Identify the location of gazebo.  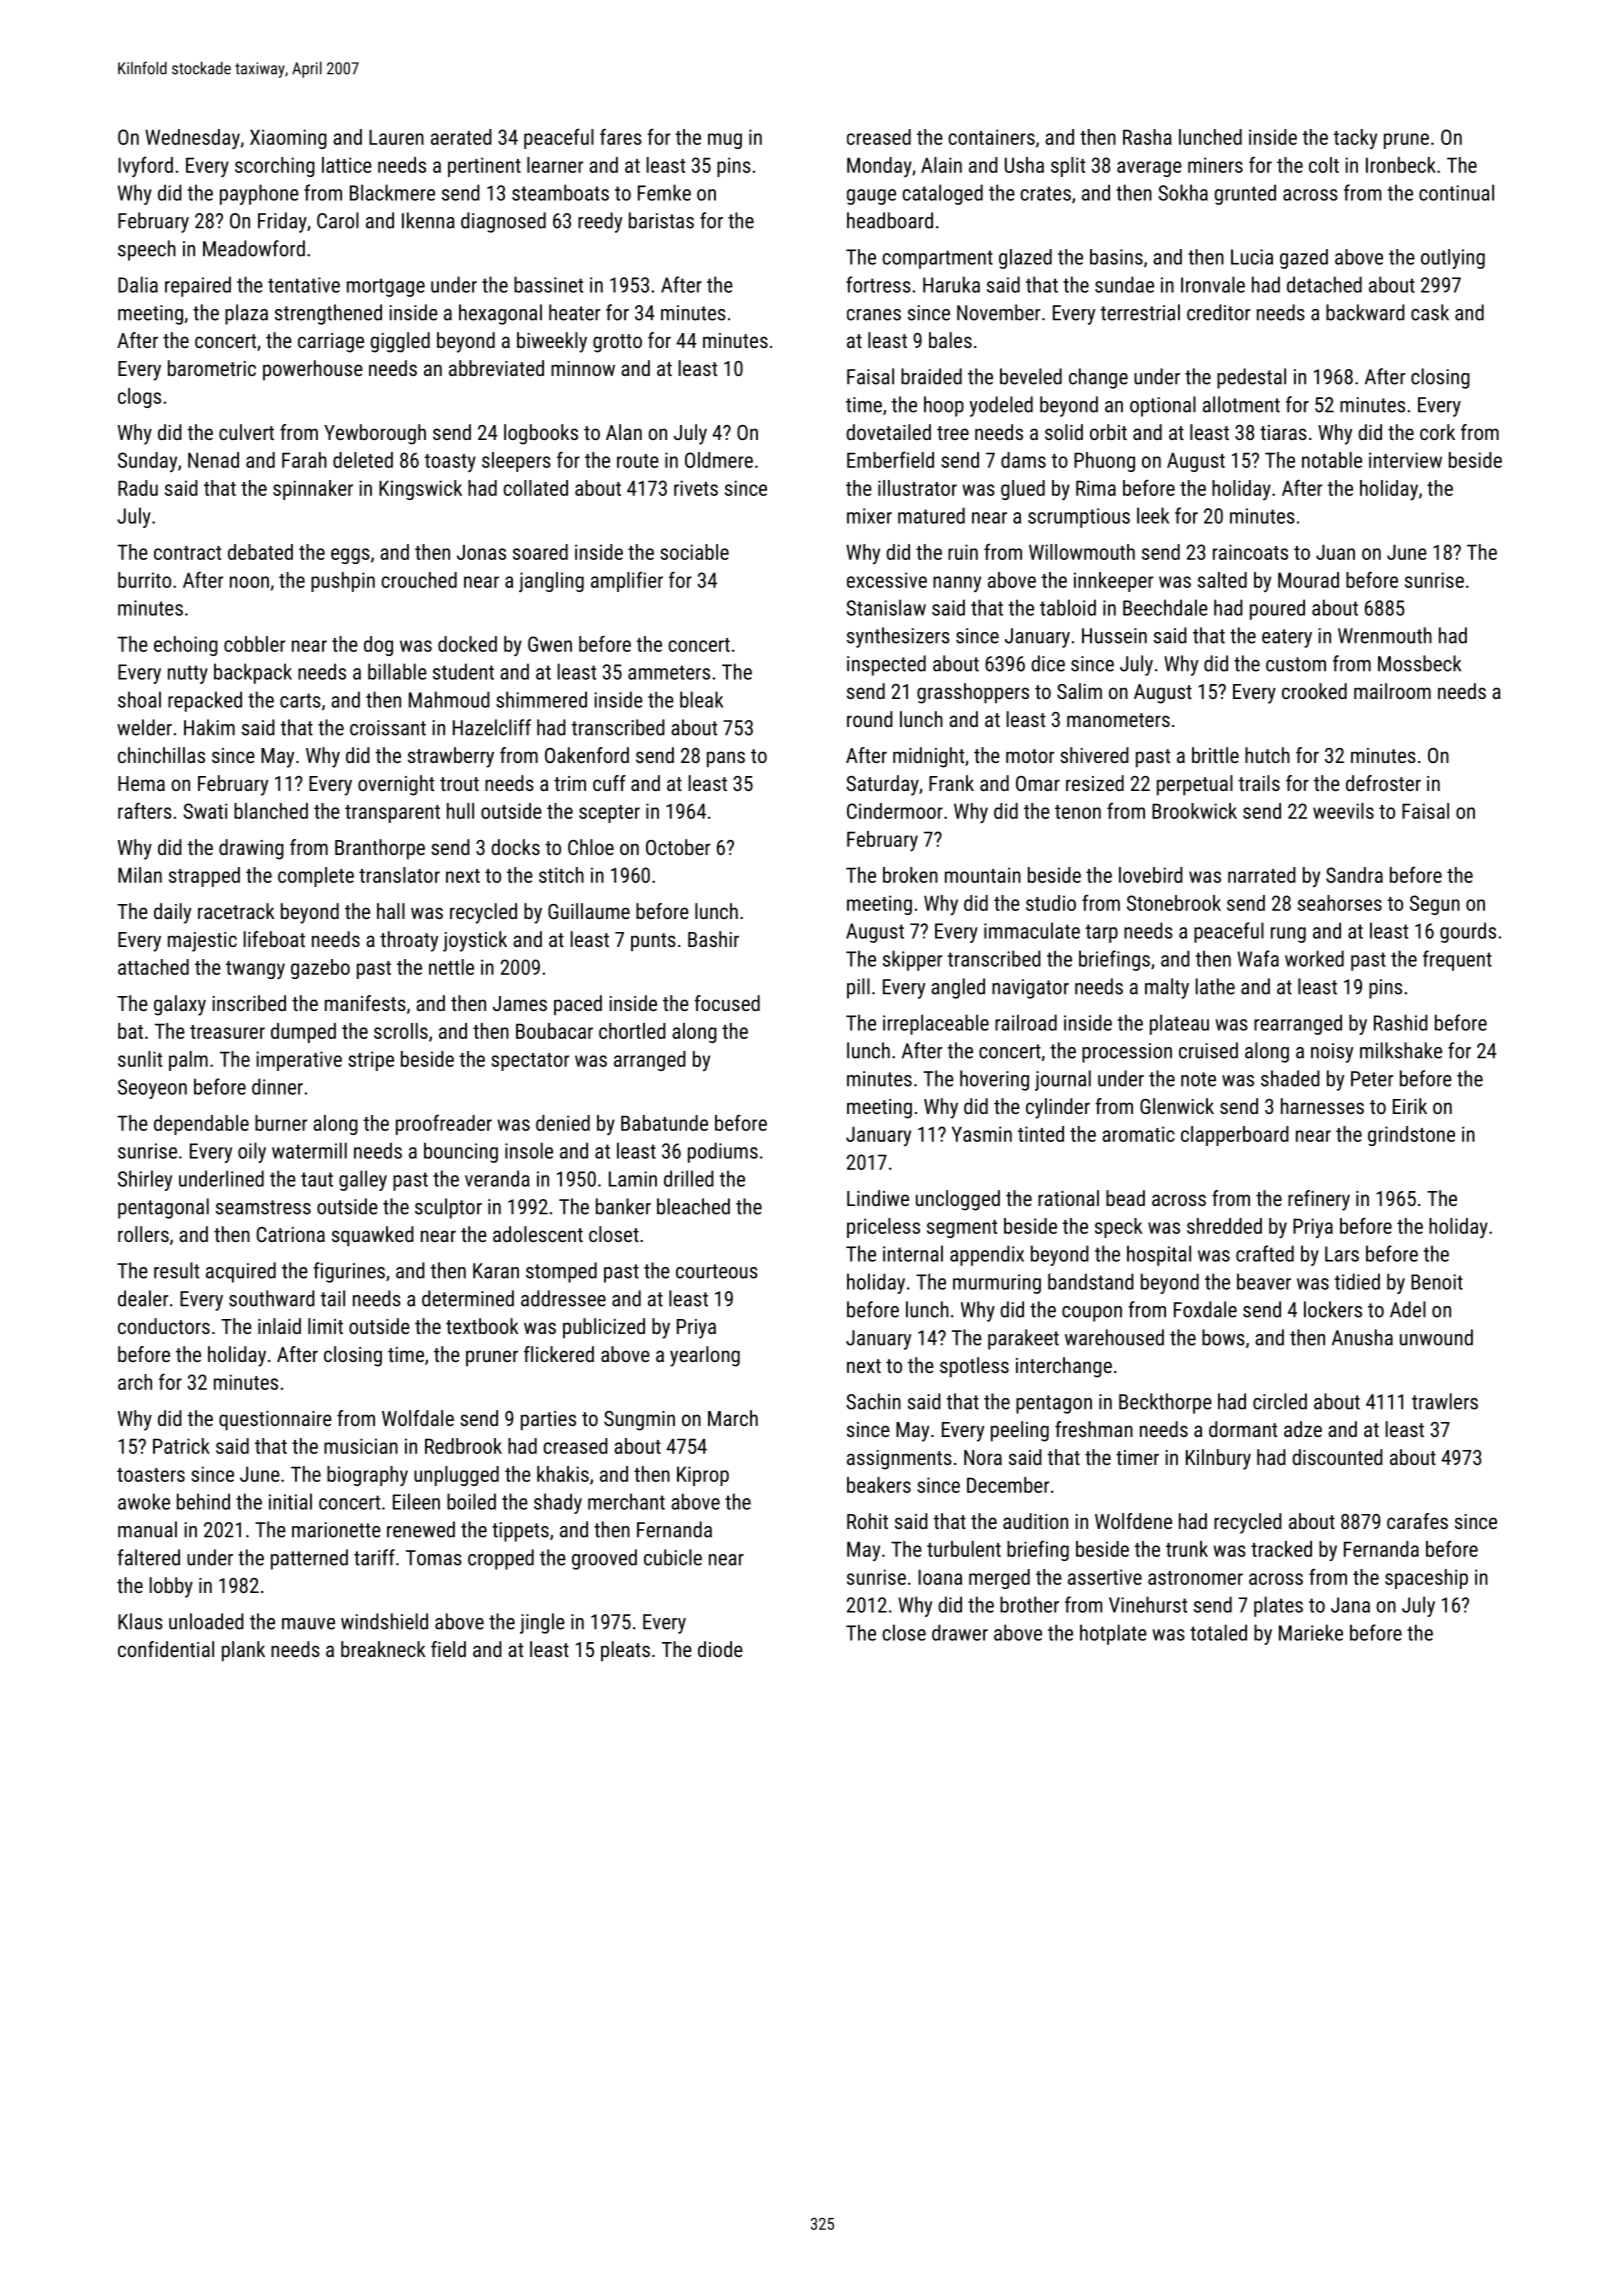
(320, 969).
